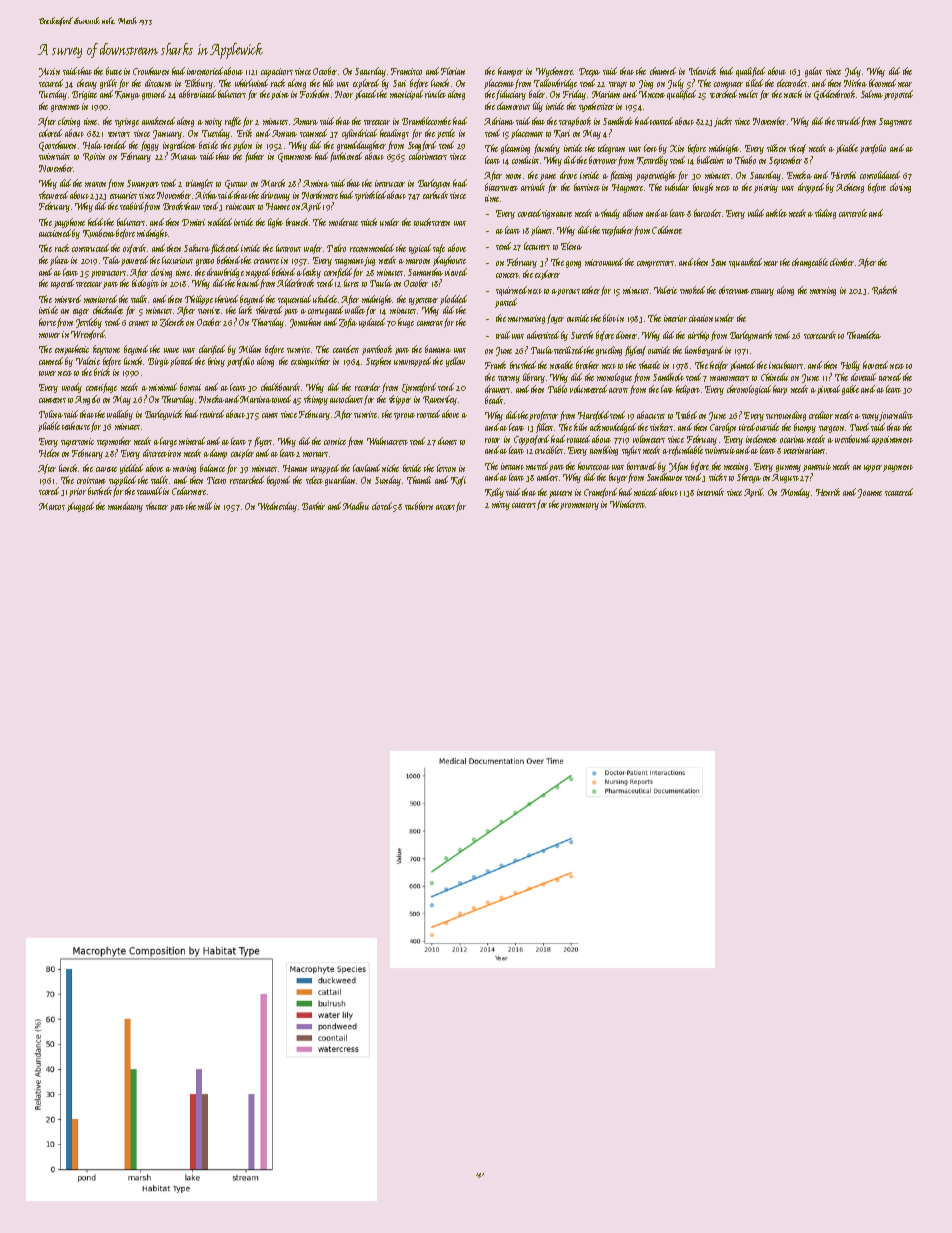 This screenshot has width=952, height=1233. Describe the element at coordinates (50, 133) in the screenshot. I see `colored` at that location.
